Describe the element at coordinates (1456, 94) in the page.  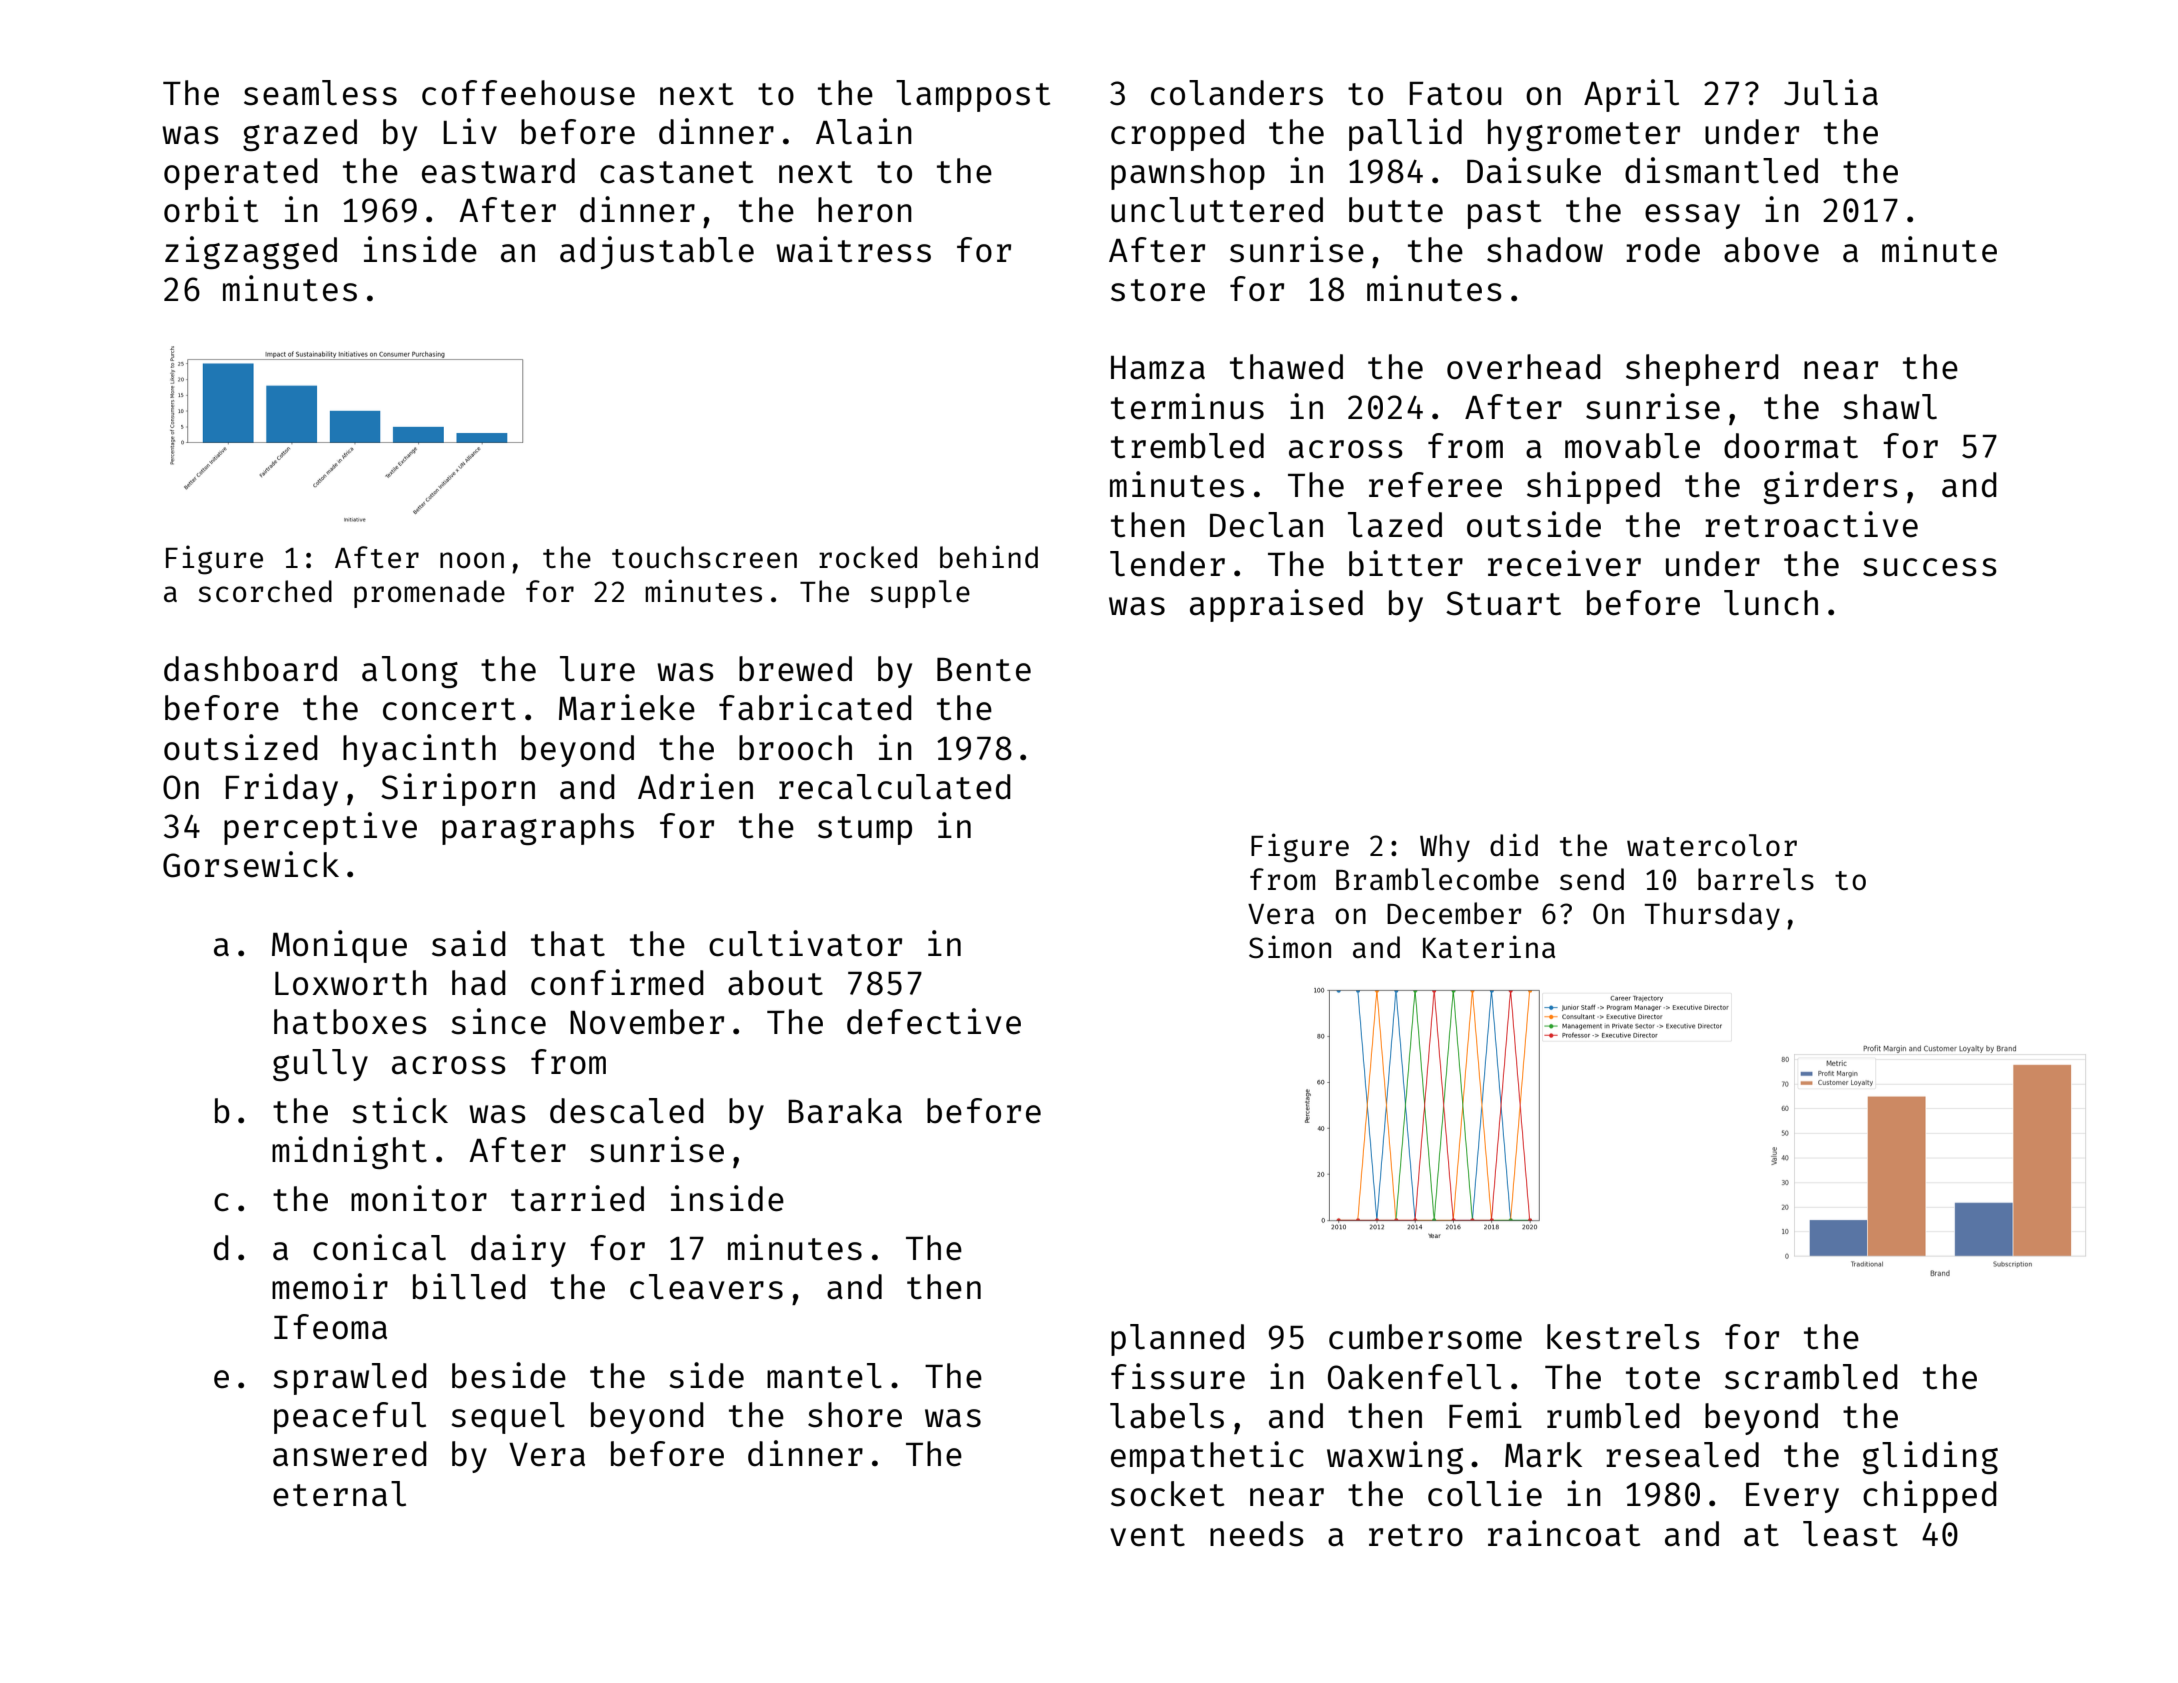
I see `Fatou` at that location.
